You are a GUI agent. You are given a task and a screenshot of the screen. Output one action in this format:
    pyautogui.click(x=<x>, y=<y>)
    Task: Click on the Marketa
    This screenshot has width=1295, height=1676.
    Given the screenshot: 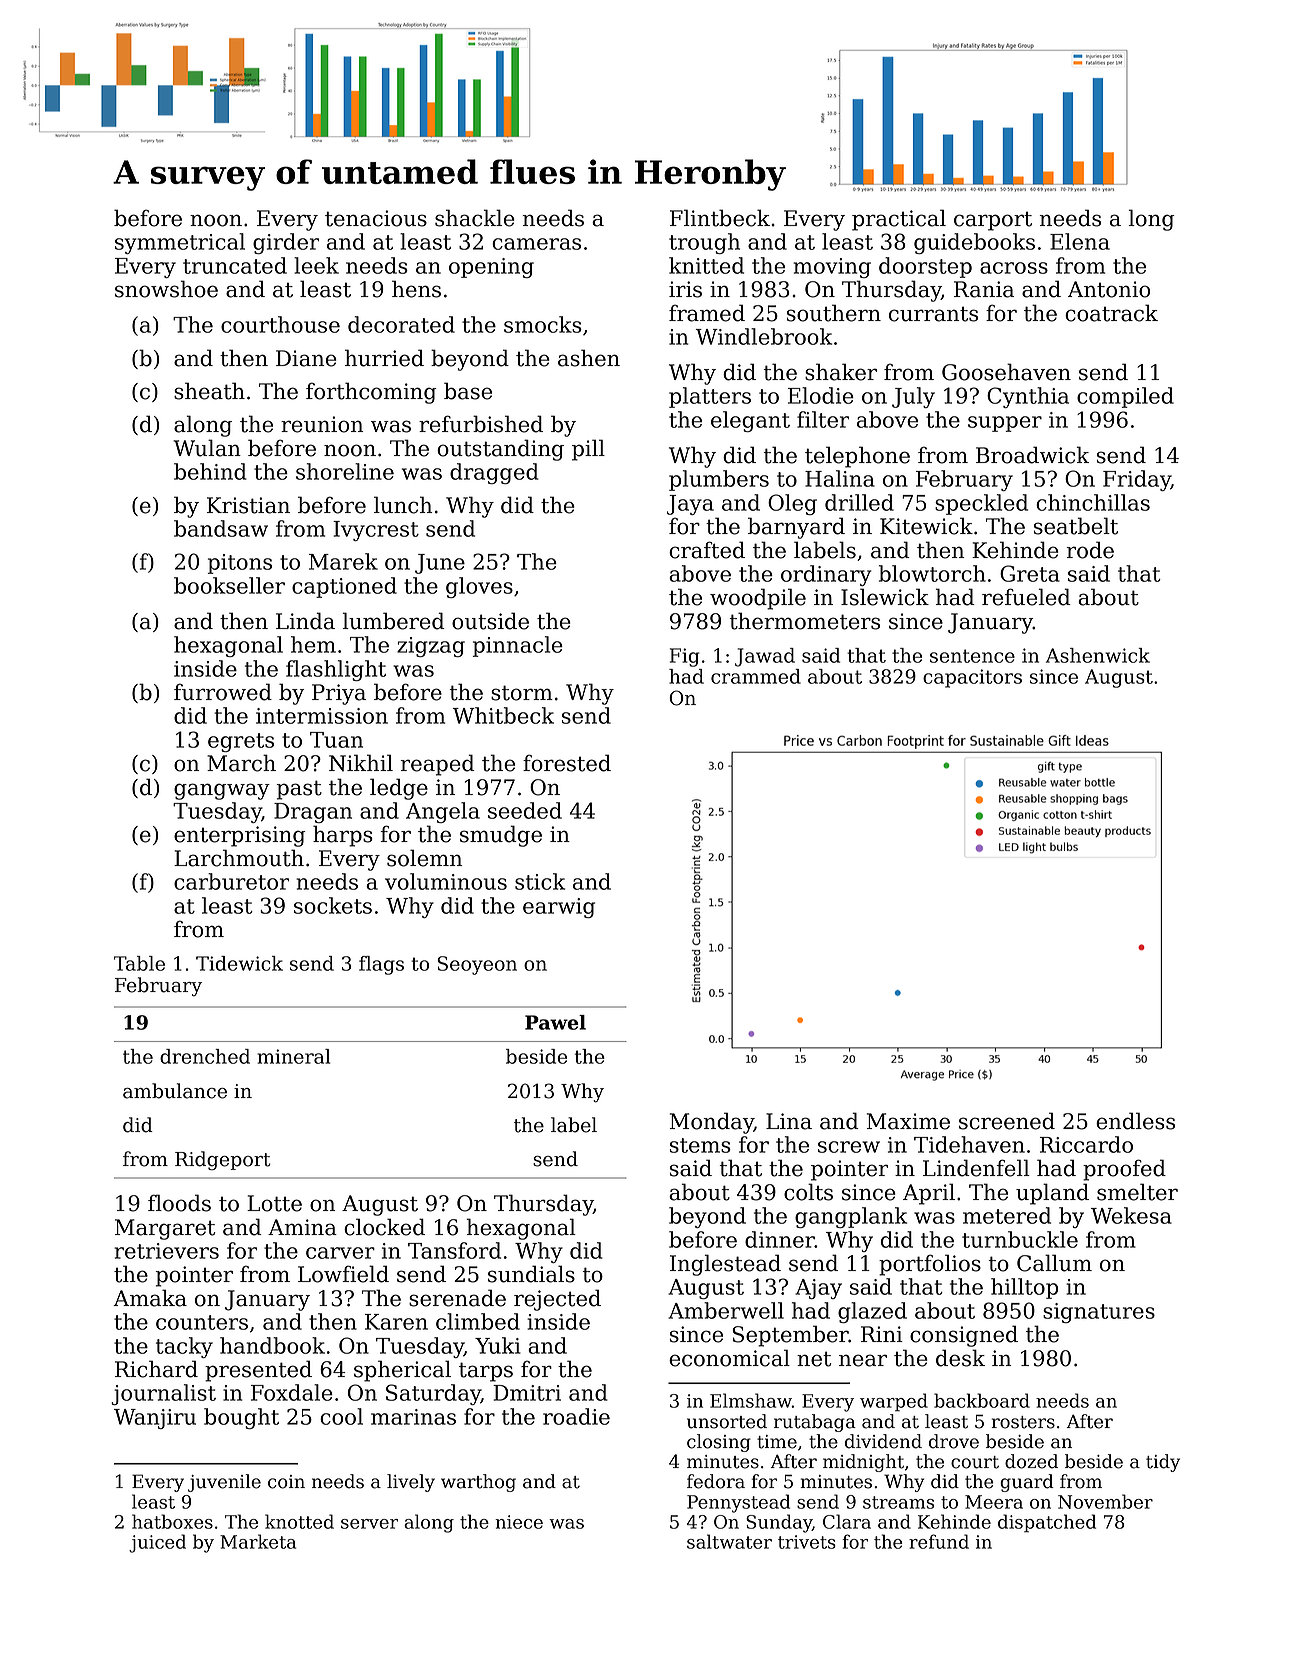 What is the action you would take?
    pyautogui.click(x=258, y=1541)
